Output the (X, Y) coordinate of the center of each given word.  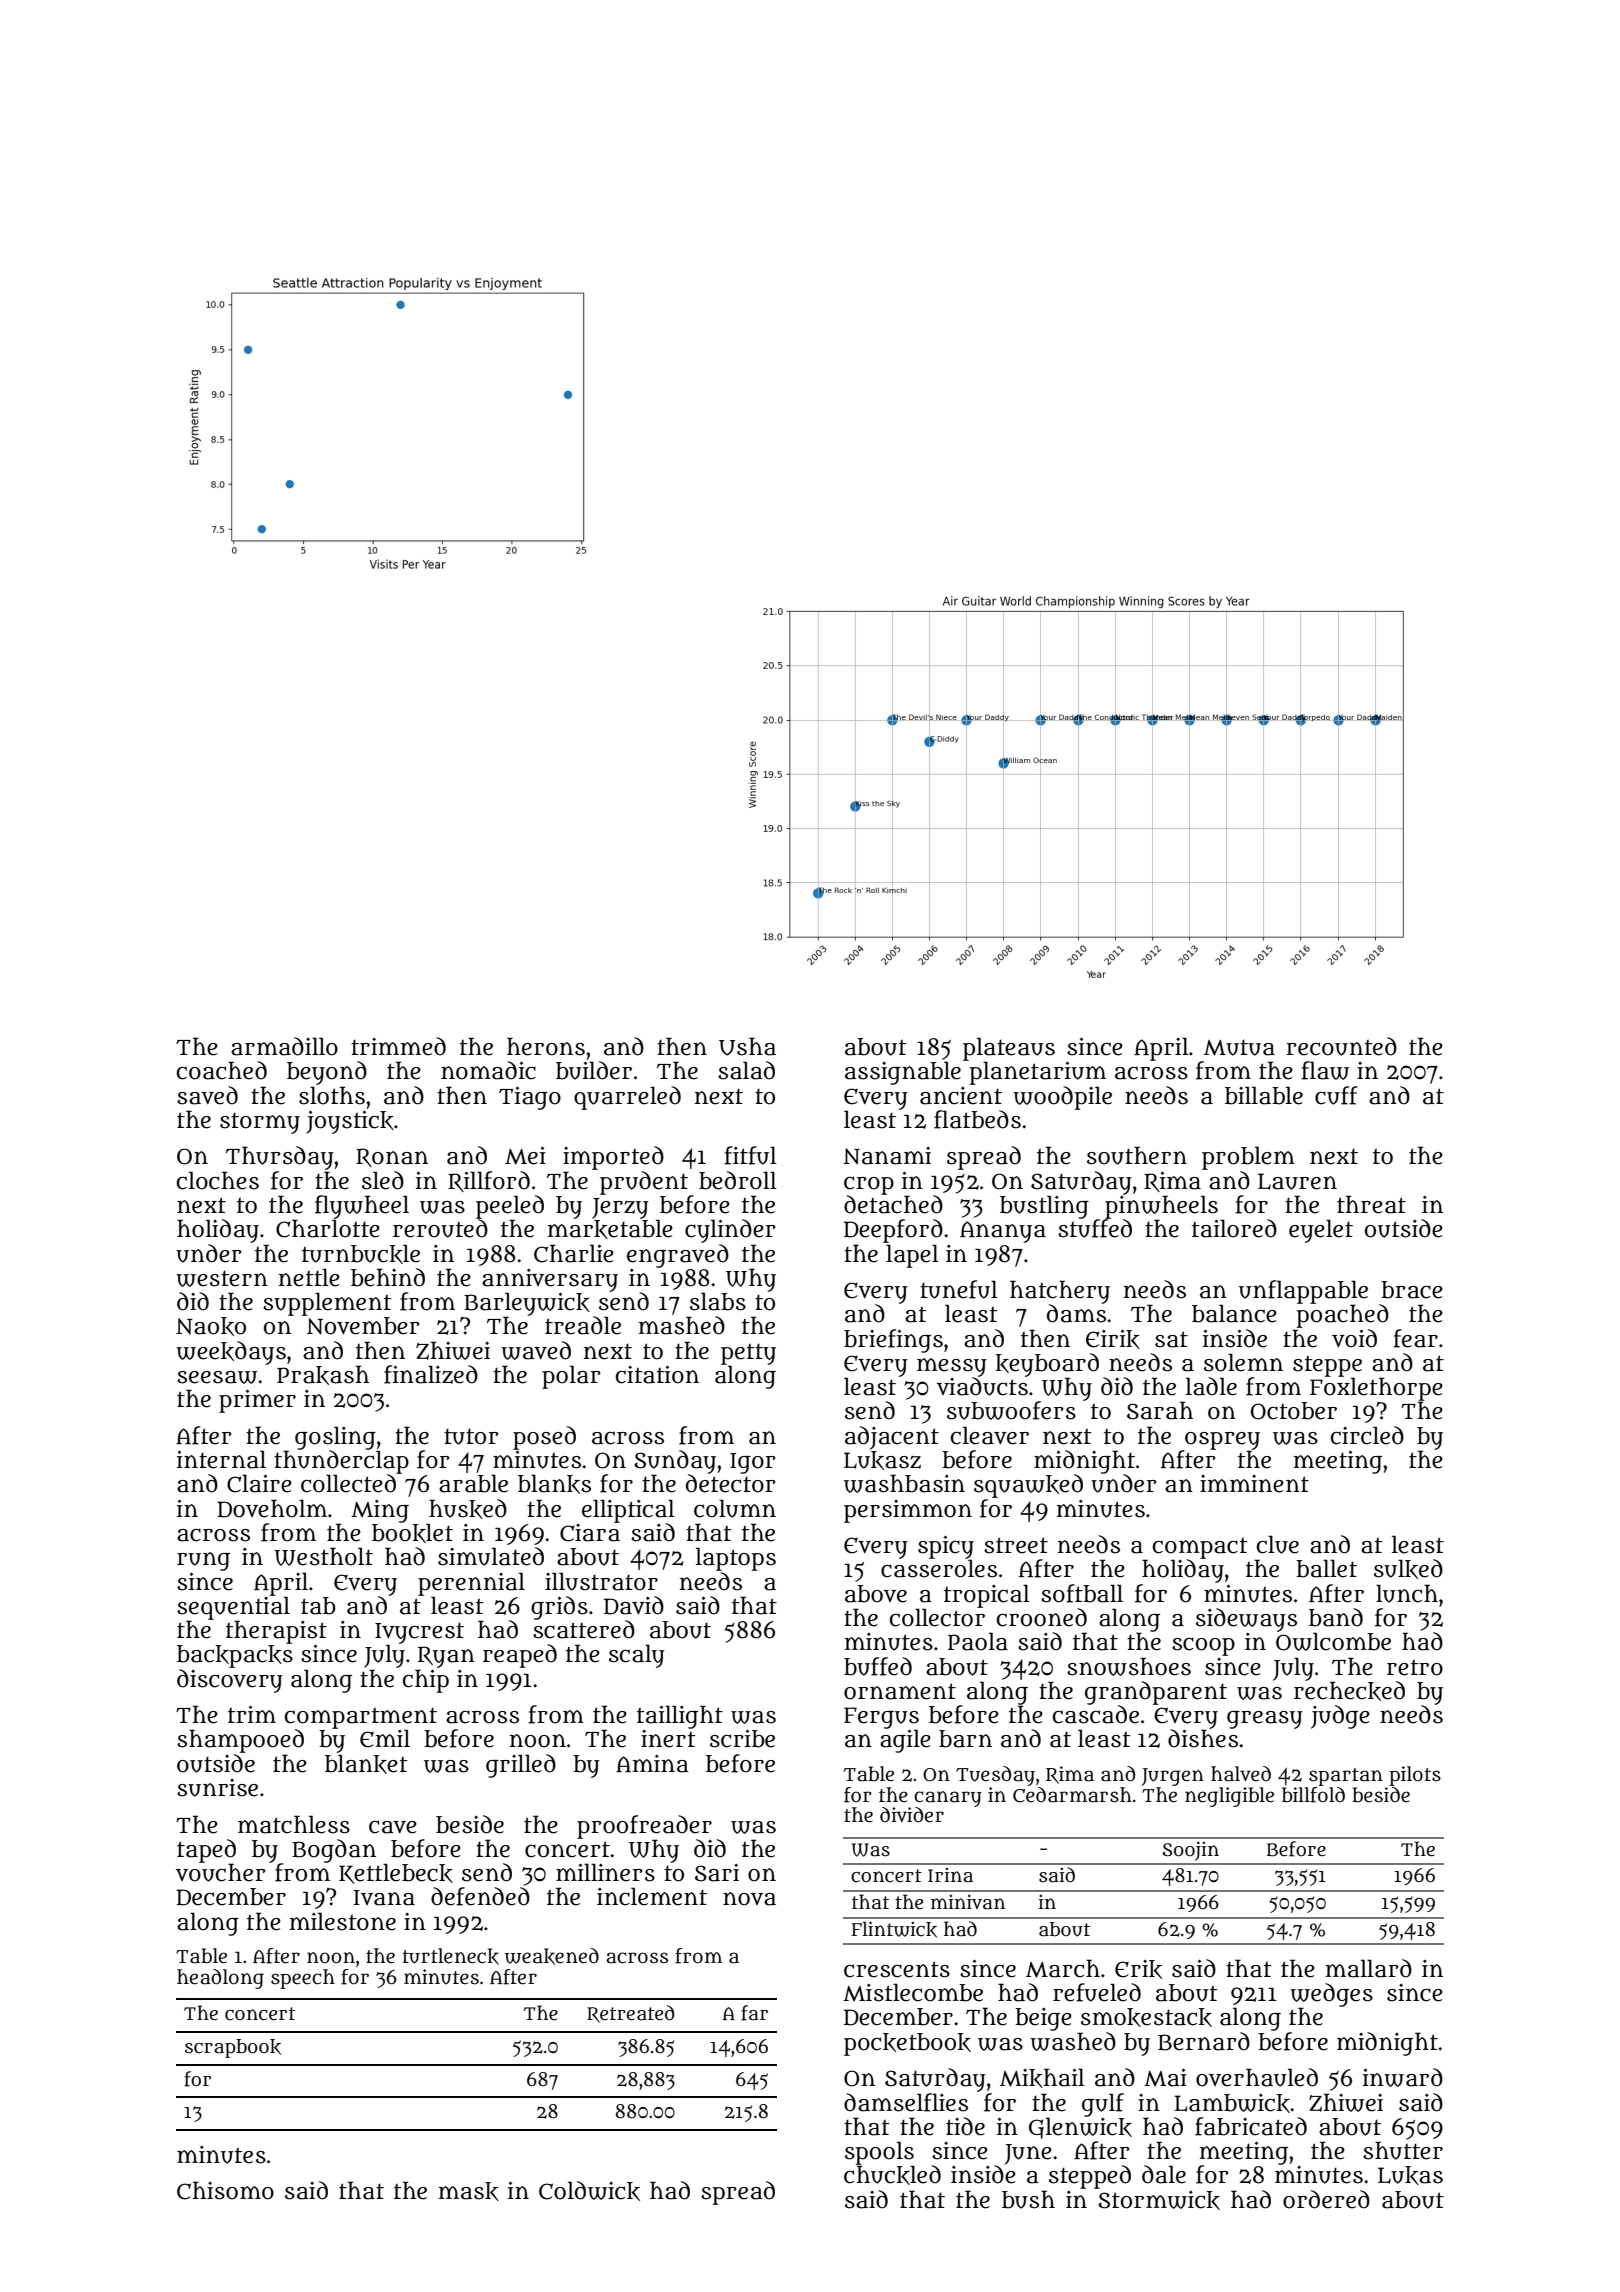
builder (594, 1070)
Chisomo (225, 2190)
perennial (471, 1584)
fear (1415, 1338)
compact (1200, 1548)
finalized (431, 1374)
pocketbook (907, 2044)
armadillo (284, 1046)
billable (1264, 1095)
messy (952, 1367)
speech (303, 1979)
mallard (1369, 1968)
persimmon (908, 1511)
